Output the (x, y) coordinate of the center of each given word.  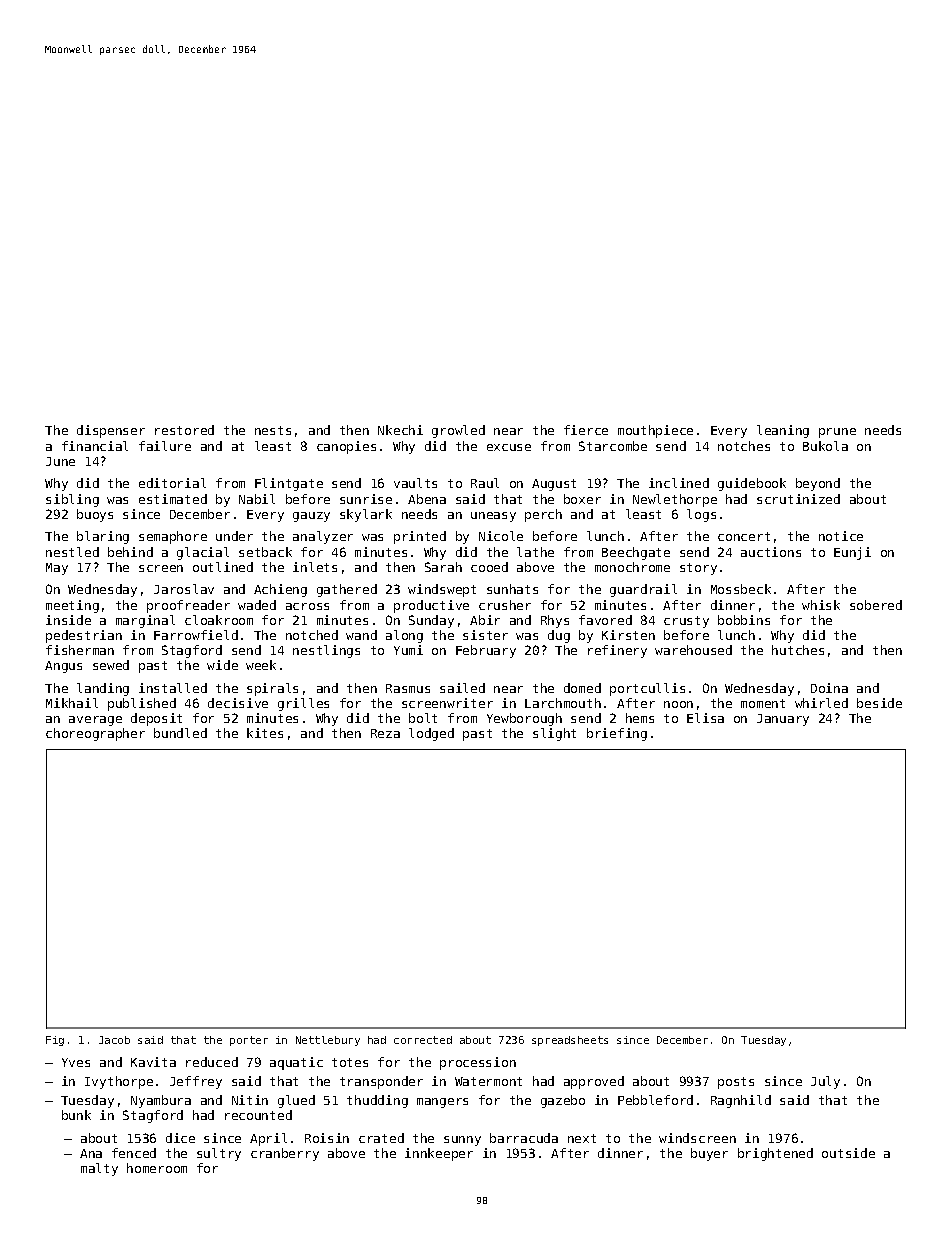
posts (736, 1083)
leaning (783, 431)
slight (554, 734)
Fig (55, 1041)
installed (173, 688)
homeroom (157, 1168)
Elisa (705, 718)
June (60, 461)
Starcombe (613, 446)
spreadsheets (570, 1041)
